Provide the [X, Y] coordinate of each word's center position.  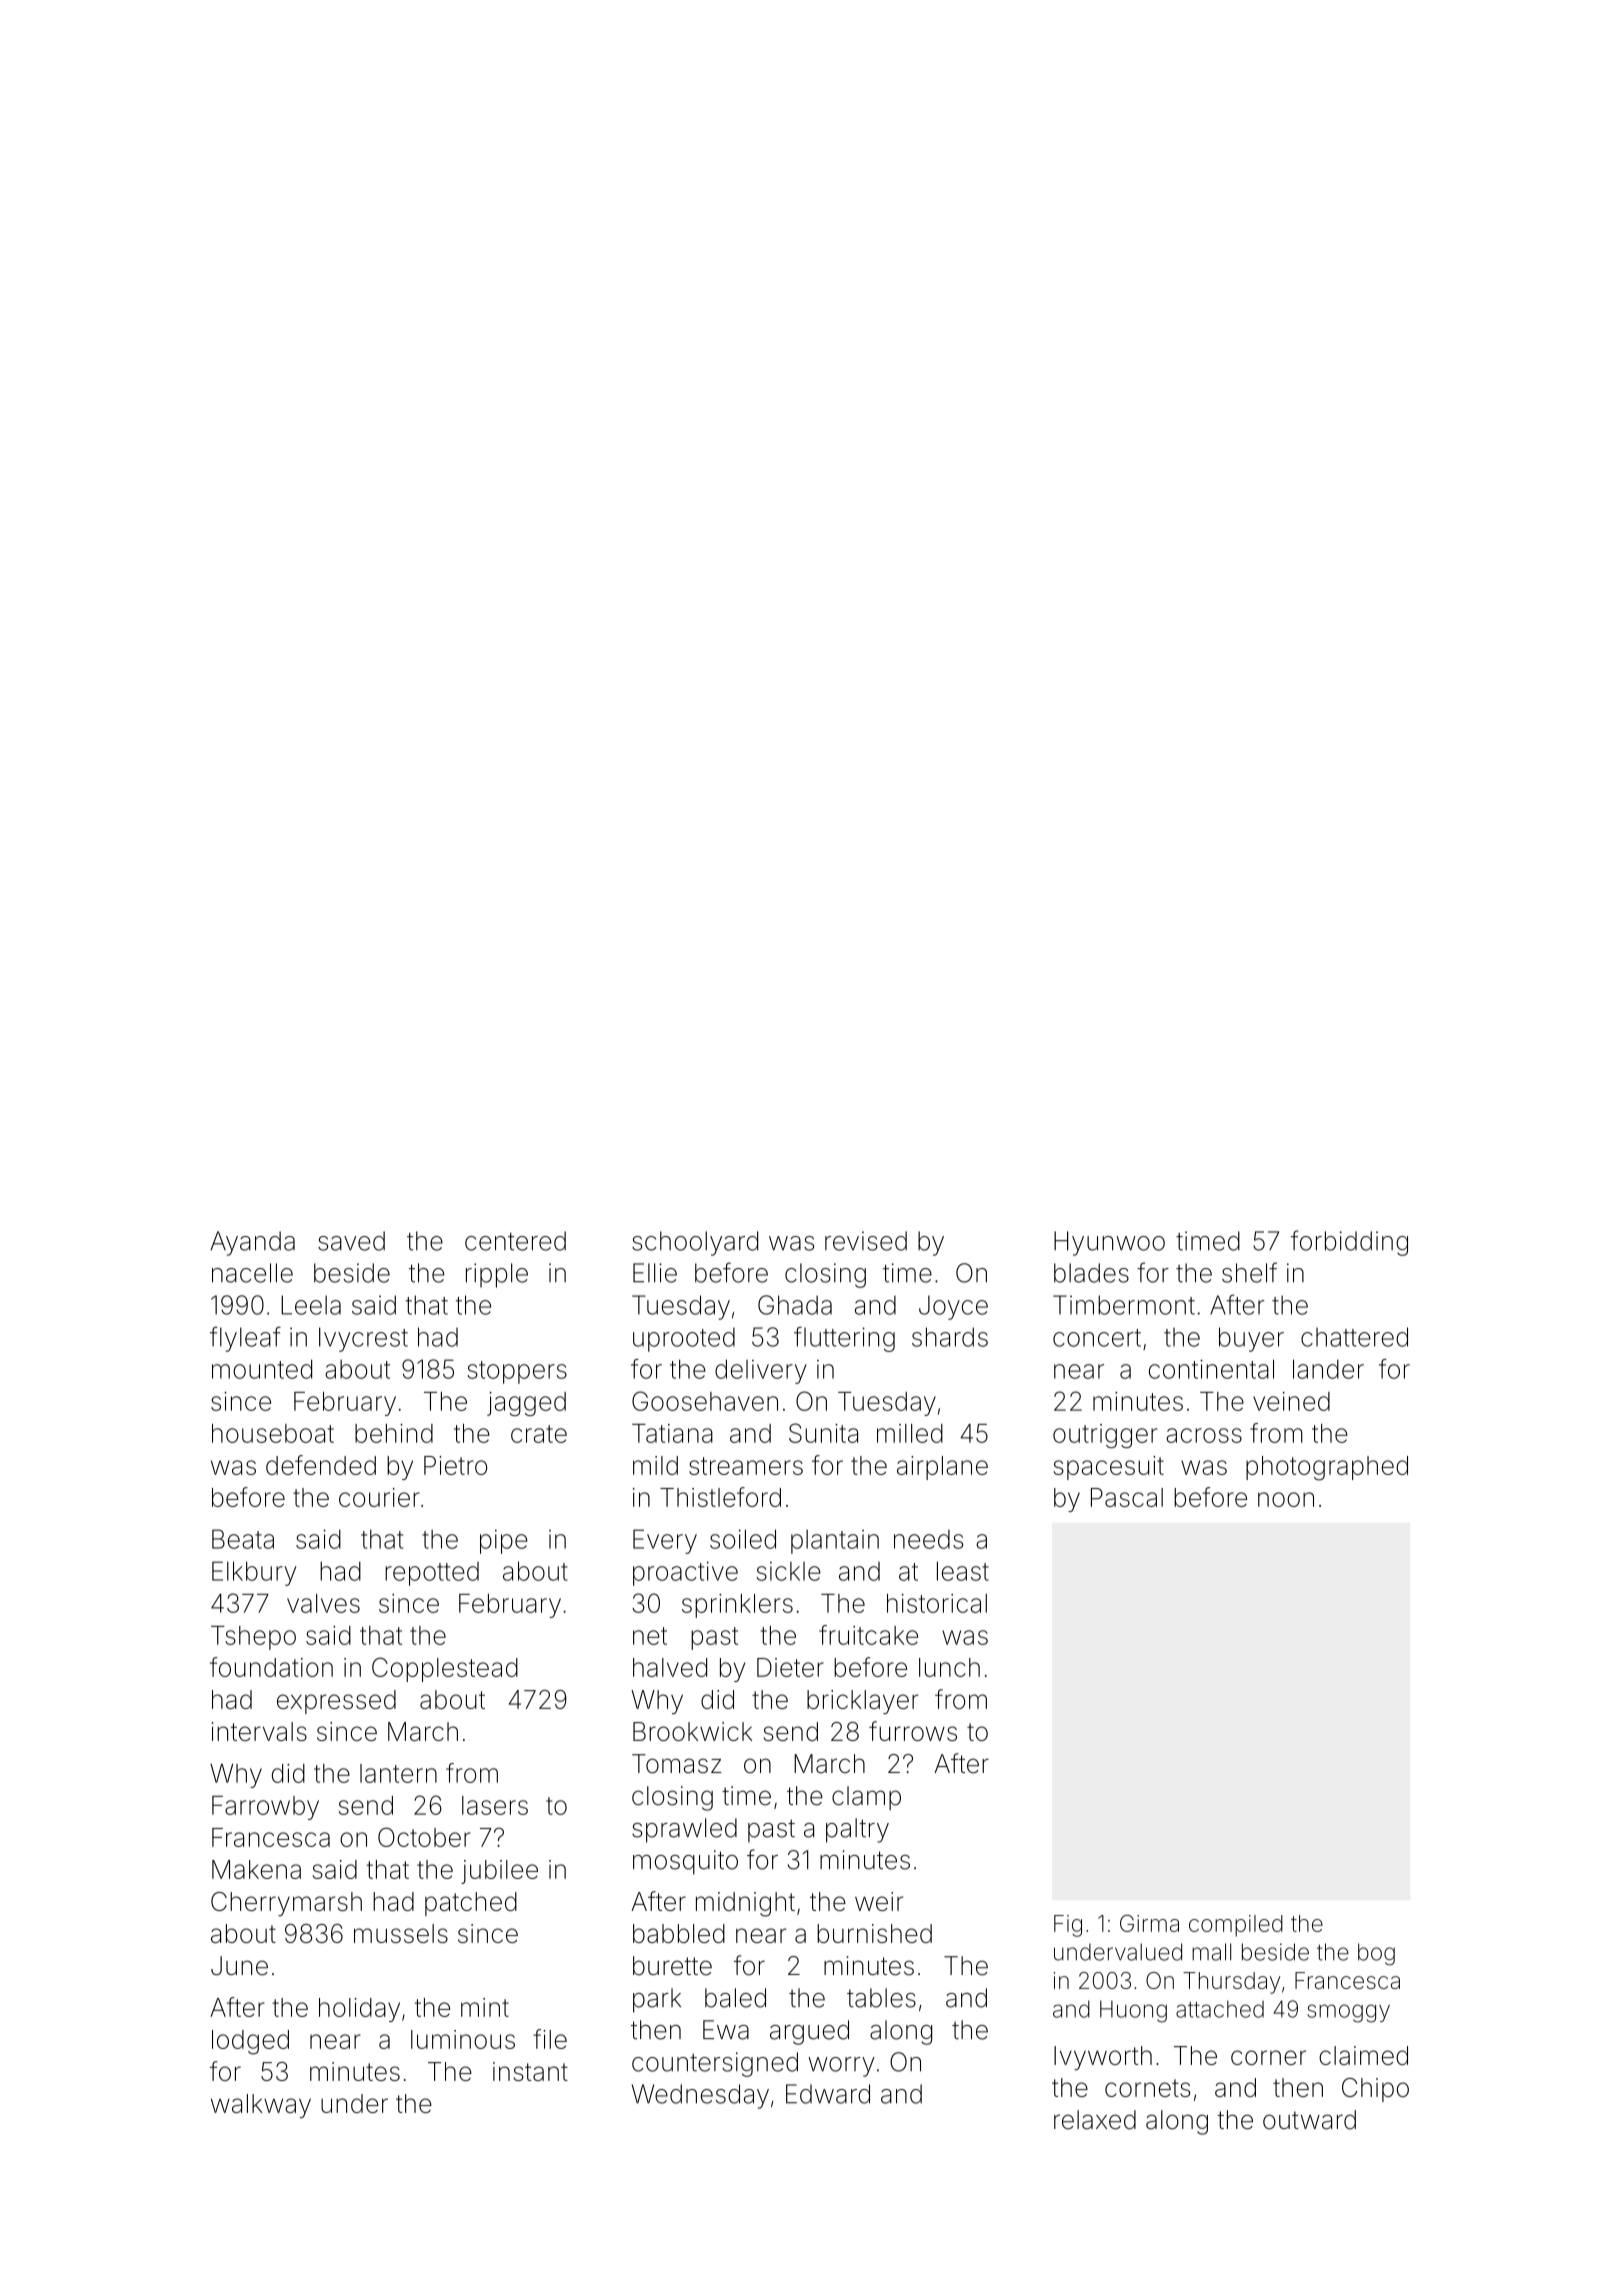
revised [866, 1241]
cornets [1147, 2088]
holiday [359, 2010]
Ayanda [252, 1243]
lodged [250, 2042]
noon [1286, 1499]
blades [1091, 1273]
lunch [949, 1667]
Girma [1149, 1923]
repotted [432, 1574]
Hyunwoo [1109, 1243]
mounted [262, 1369]
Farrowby [265, 1808]
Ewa [726, 2030]
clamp [866, 1798]
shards [950, 1337]
